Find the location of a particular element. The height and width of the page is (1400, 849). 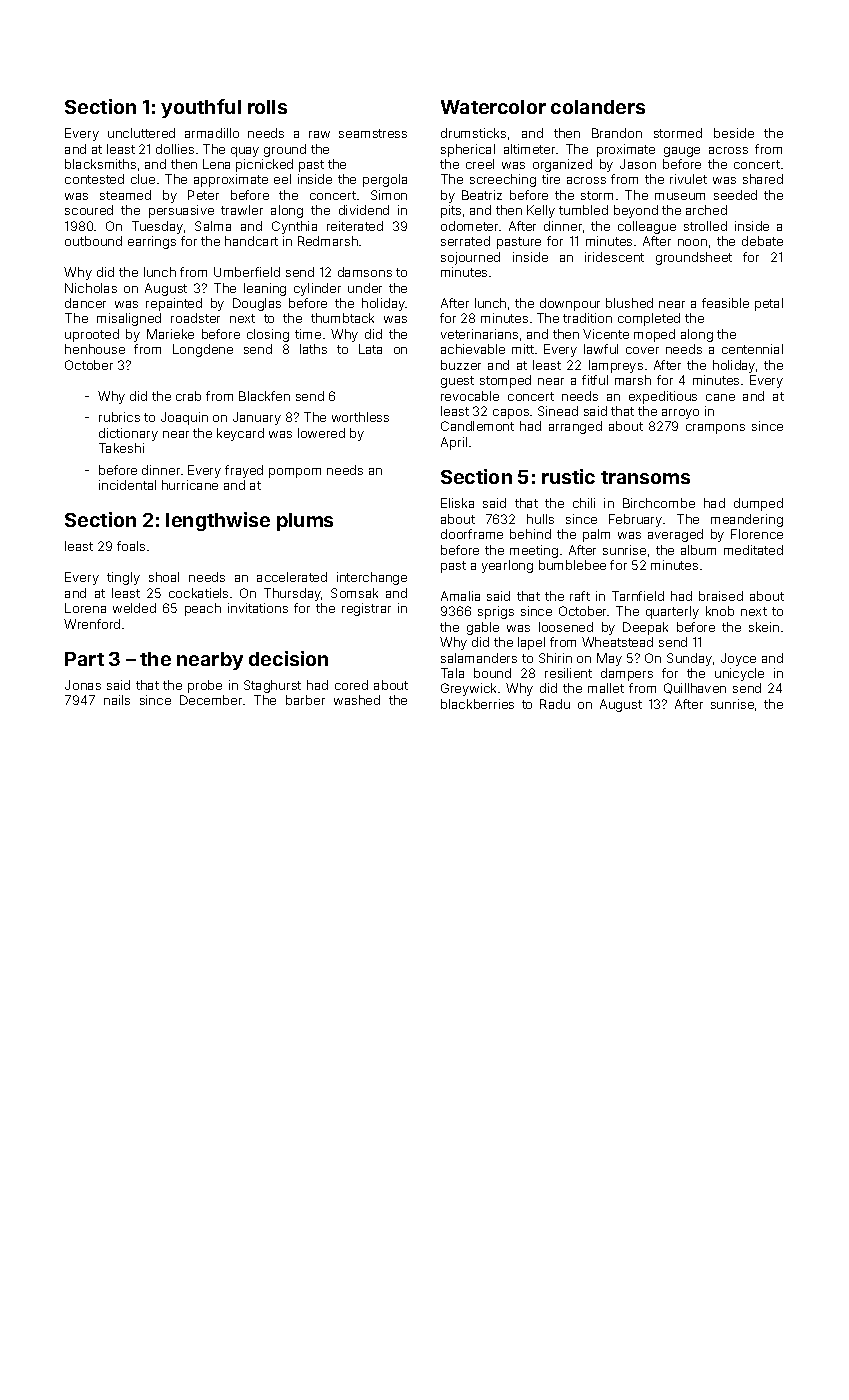

youthful is located at coordinates (201, 108).
